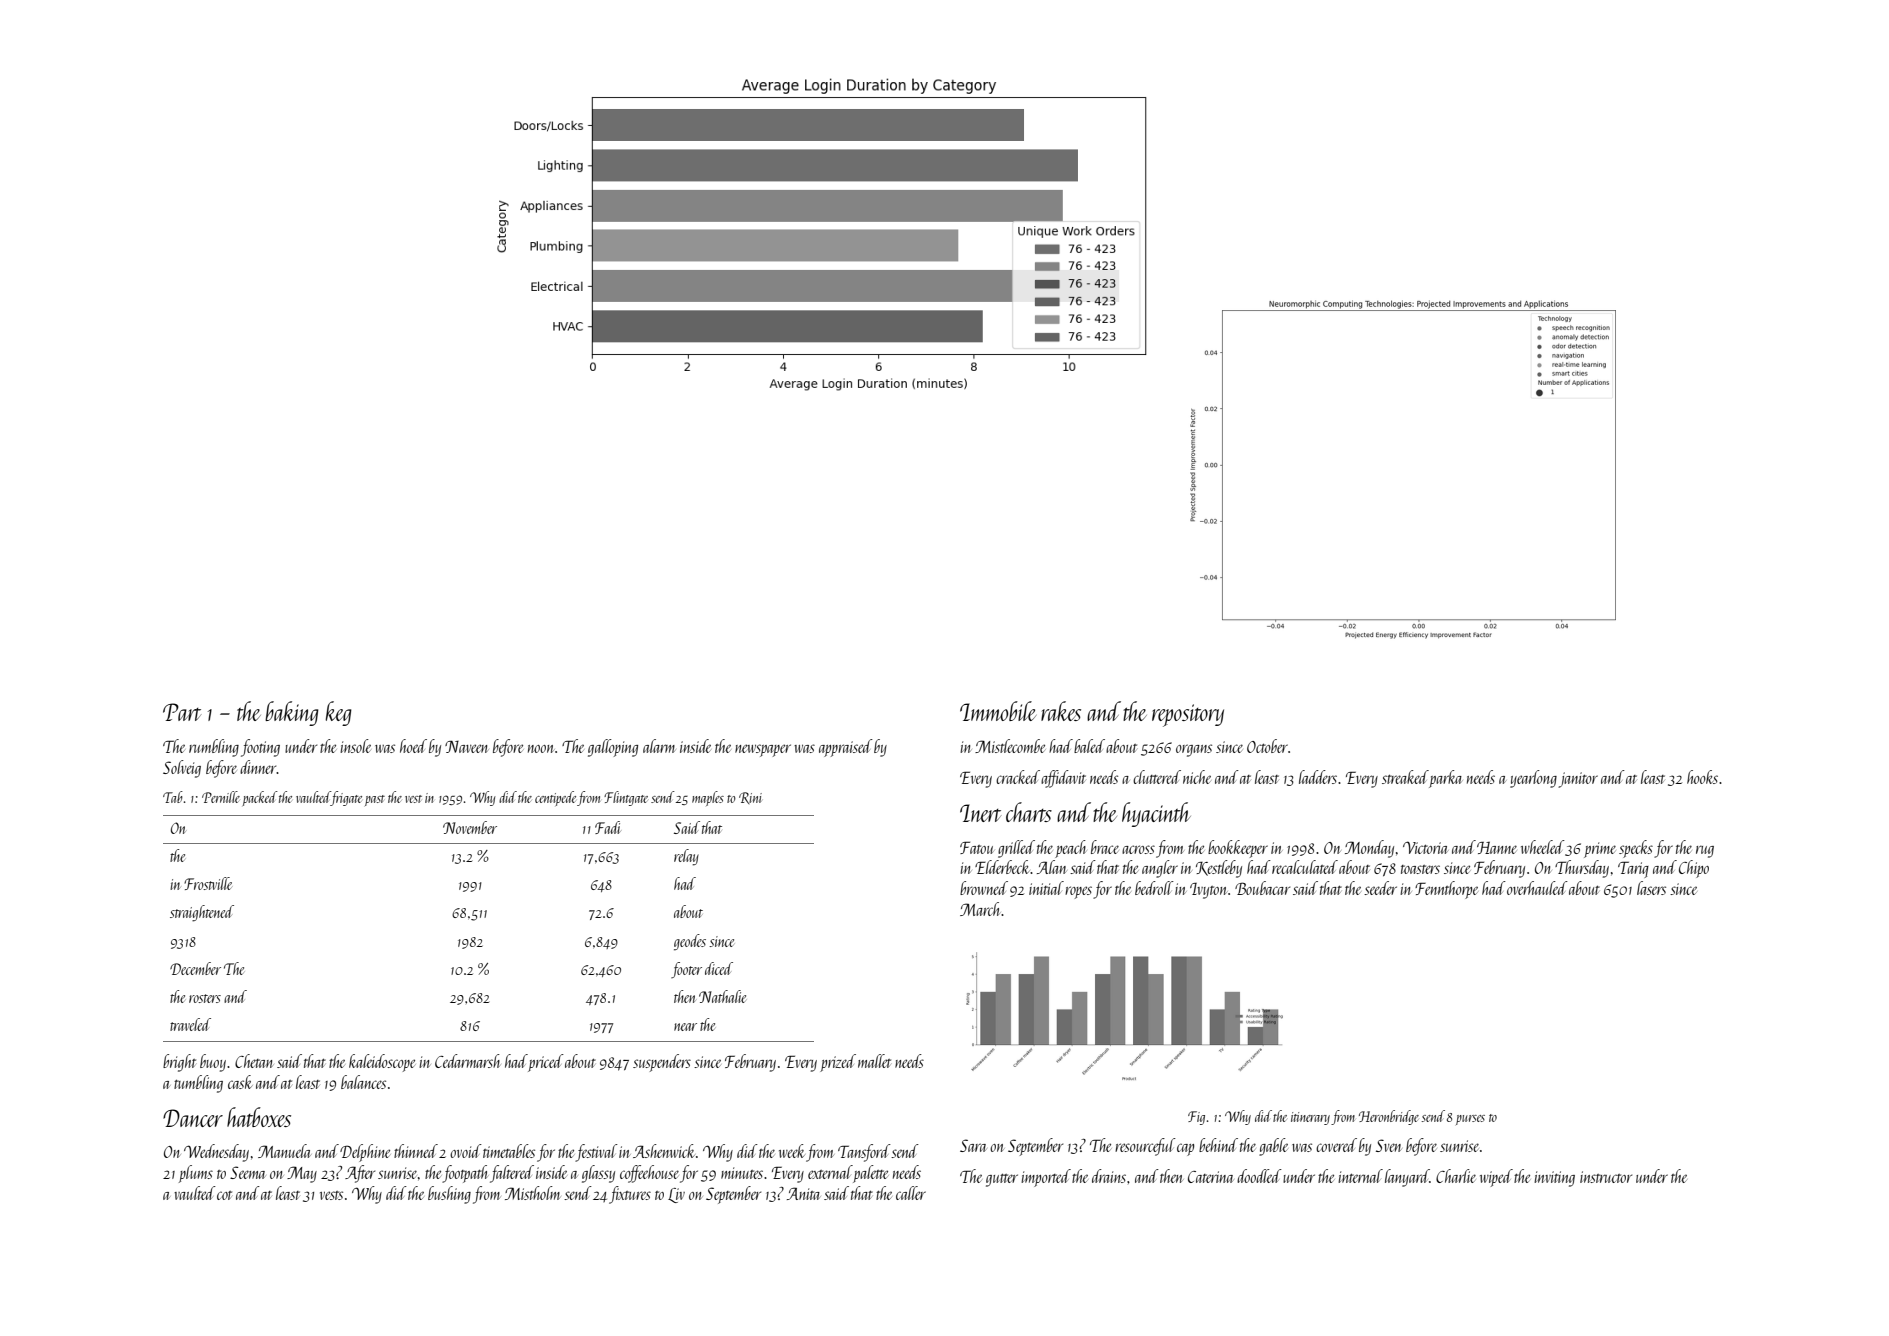  Describe the element at coordinates (541, 749) in the screenshot. I see `noon` at that location.
